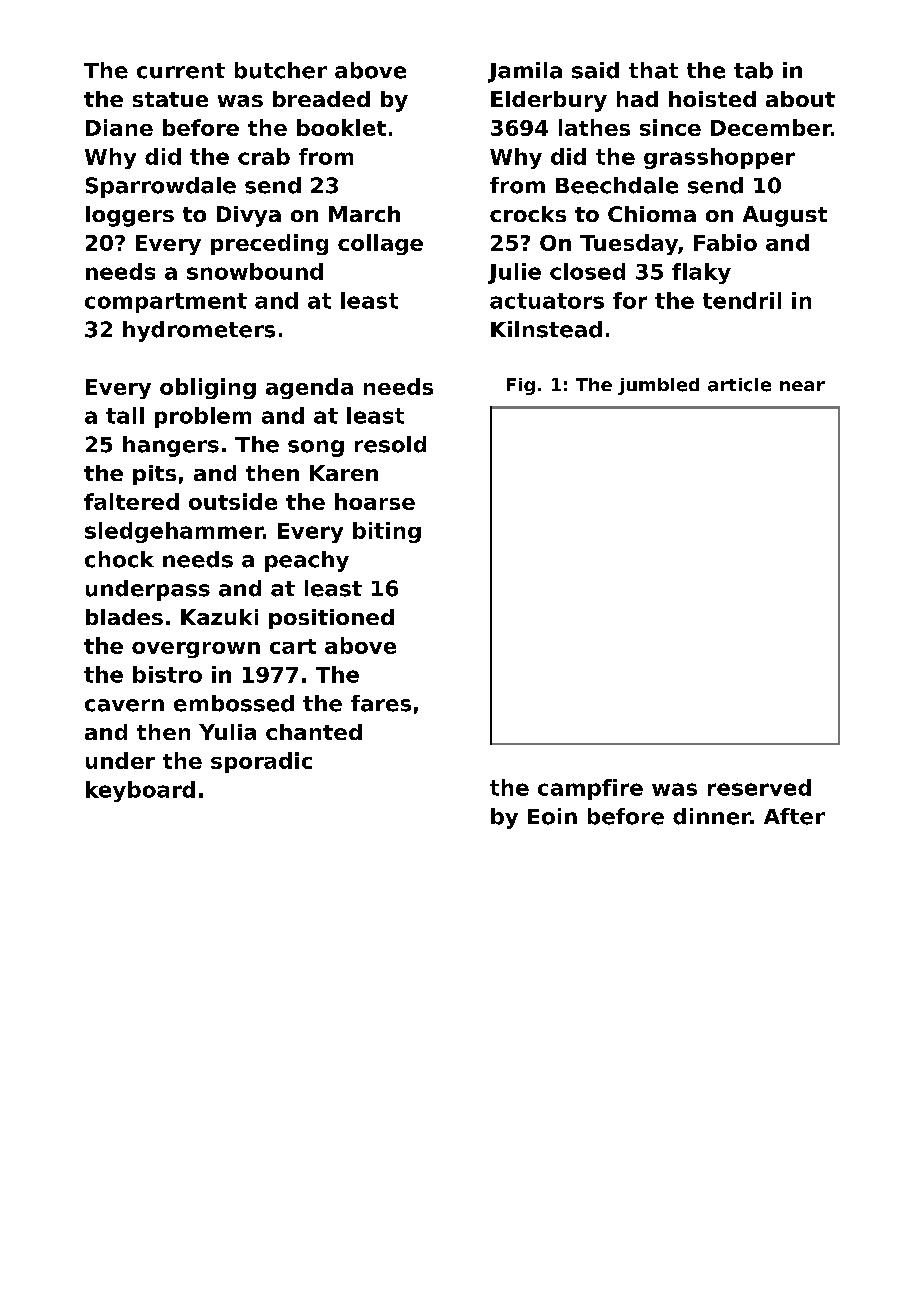 The height and width of the page is (1311, 924). What do you see at coordinates (119, 127) in the page?
I see `Diane` at bounding box center [119, 127].
